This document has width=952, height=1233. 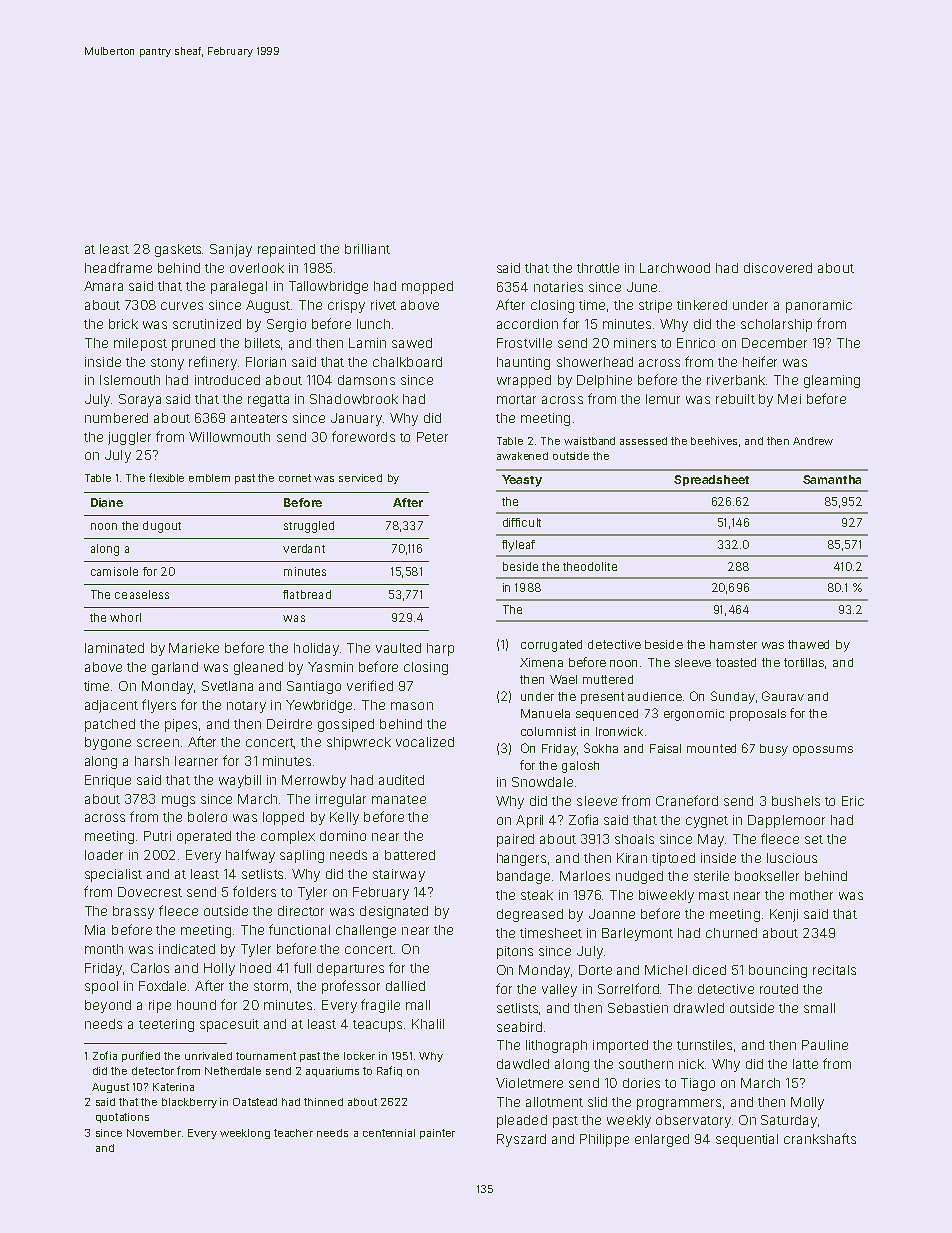 I want to click on Samantha, so click(x=832, y=479).
